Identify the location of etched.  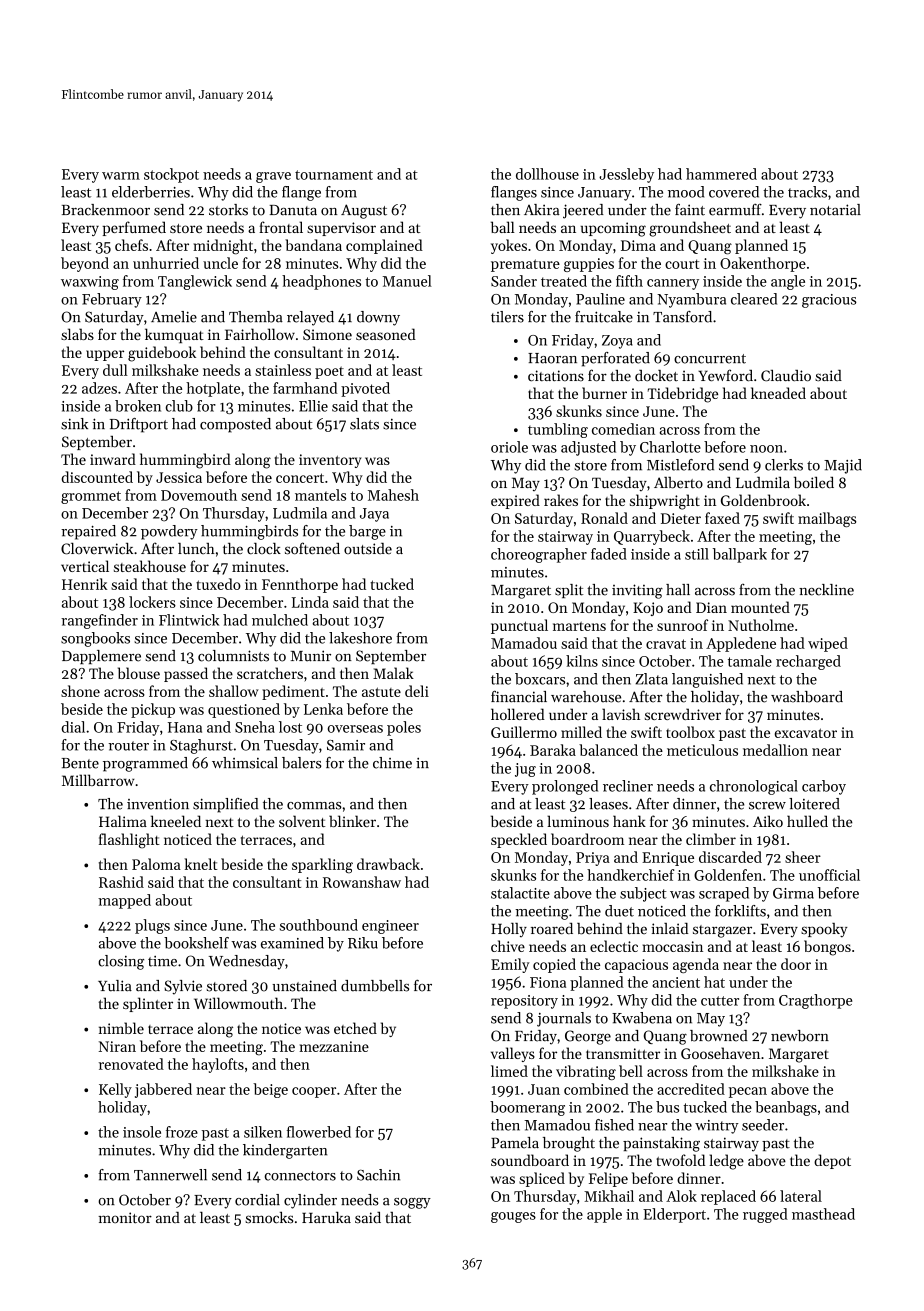
(355, 1028).
